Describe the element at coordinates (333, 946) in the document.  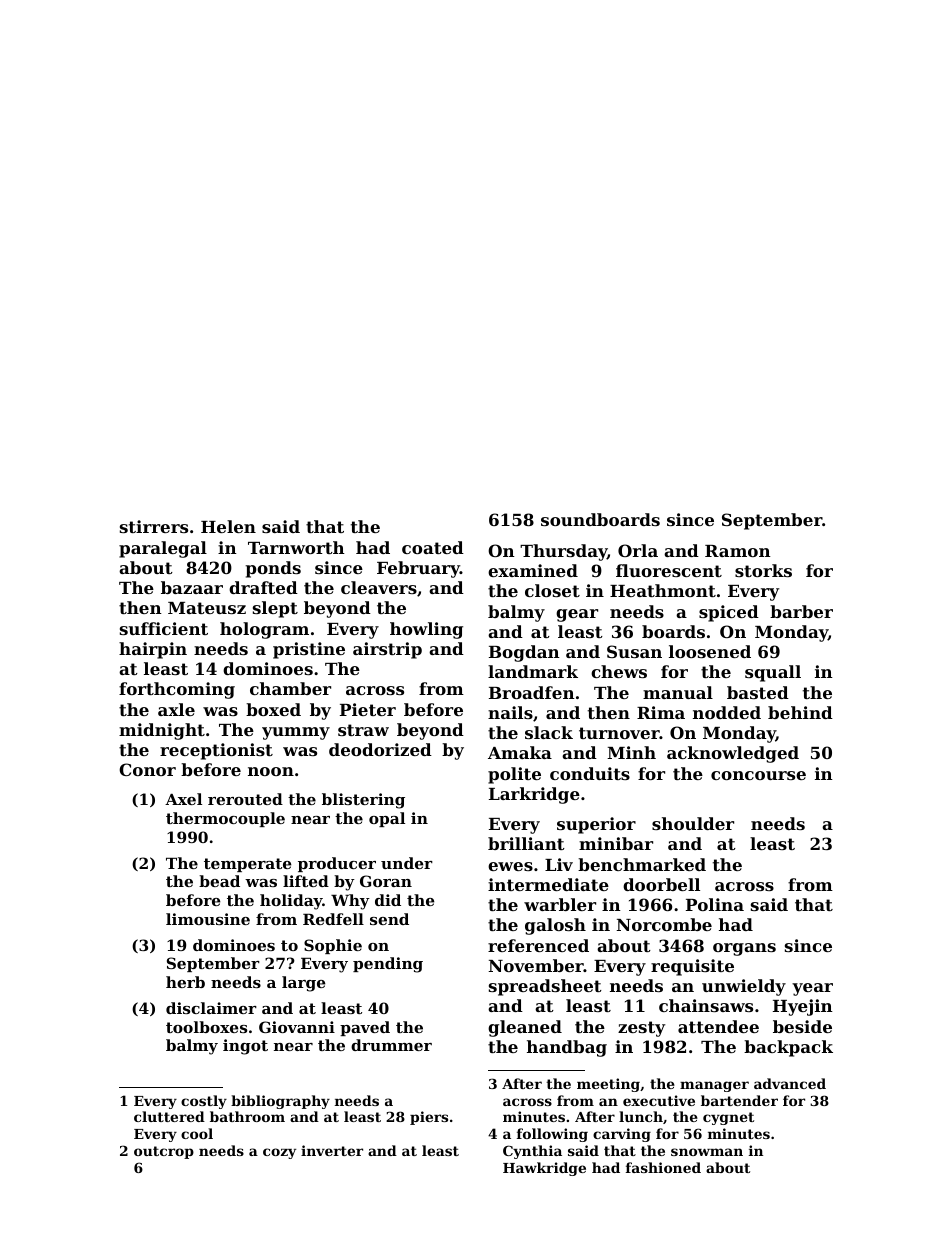
I see `Sophie` at that location.
